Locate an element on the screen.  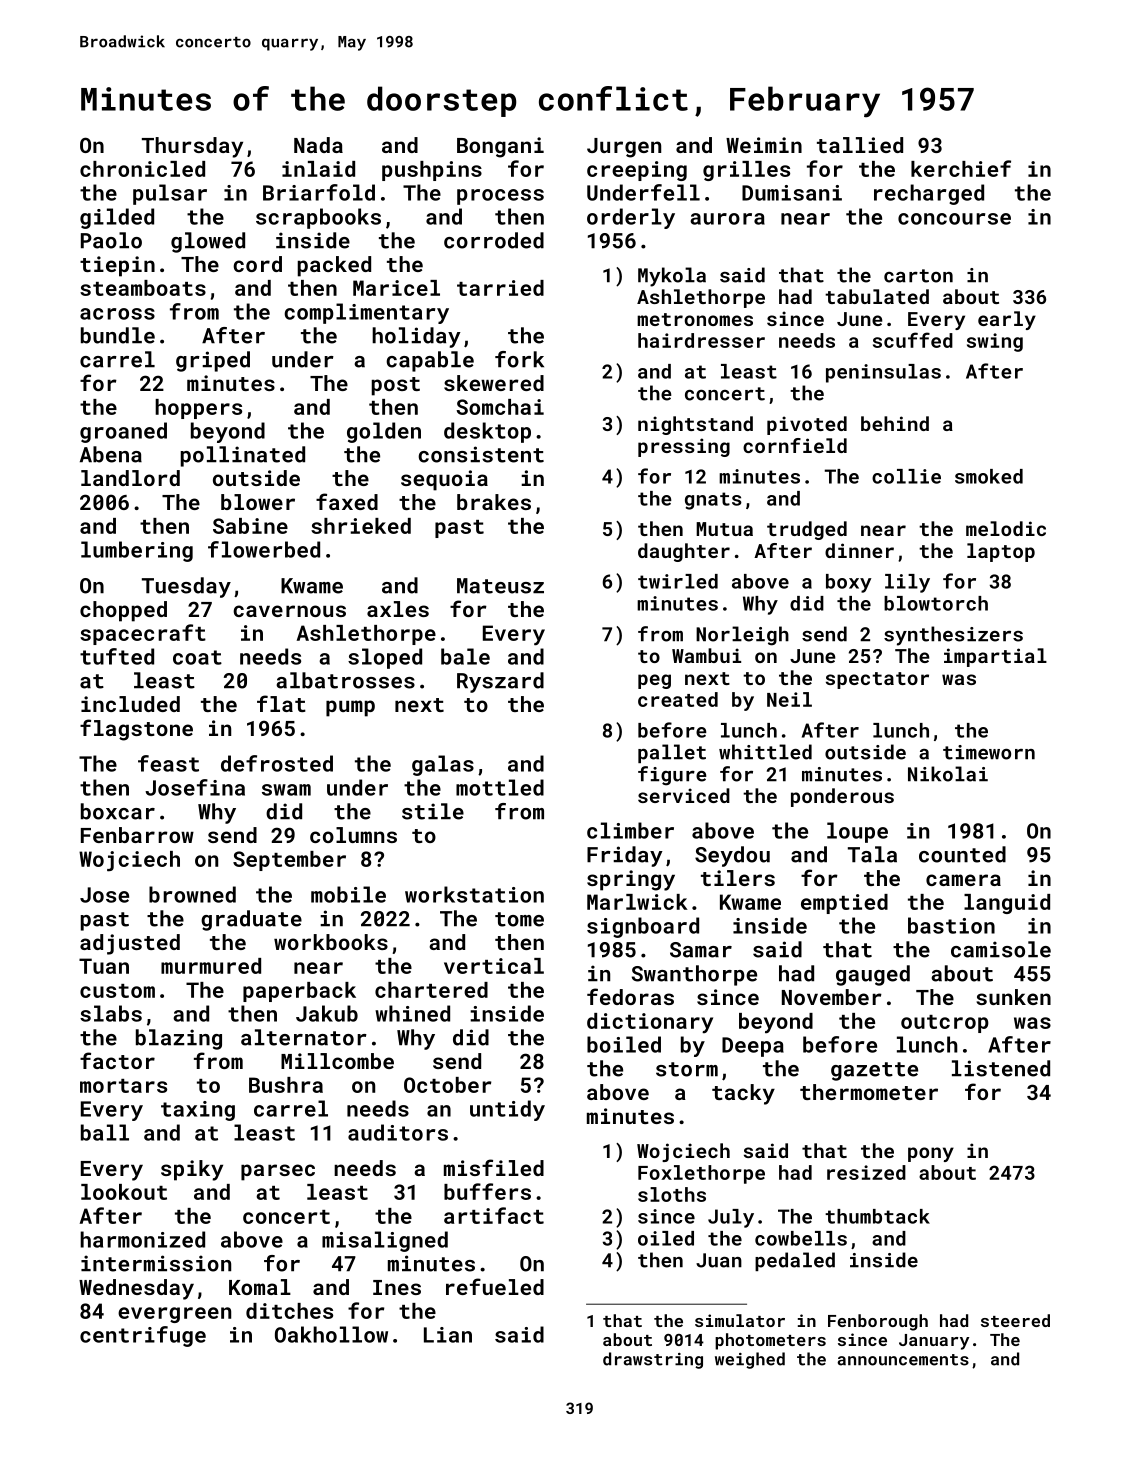
lumbering is located at coordinates (137, 551).
